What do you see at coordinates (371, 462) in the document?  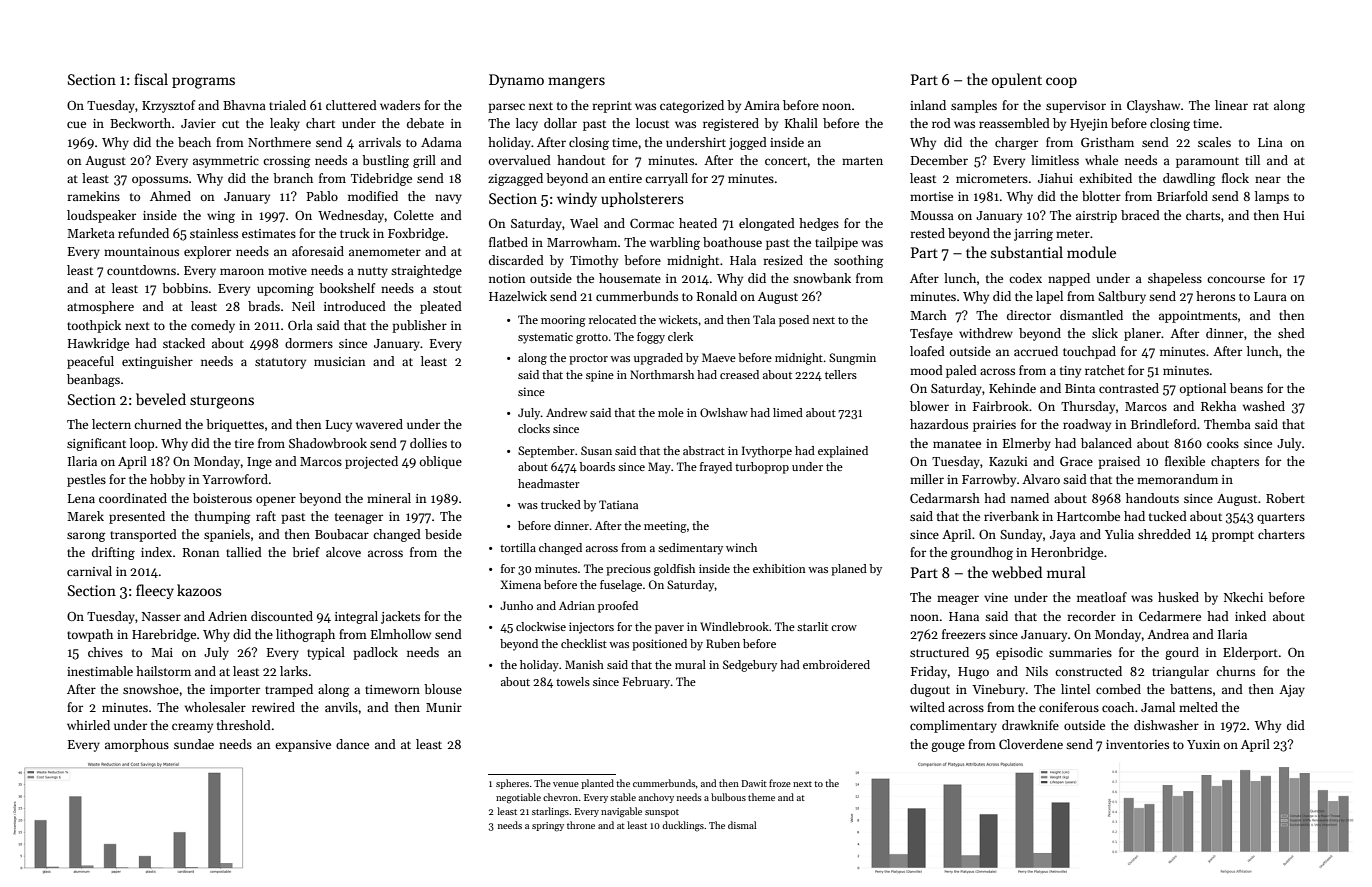 I see `projected` at bounding box center [371, 462].
